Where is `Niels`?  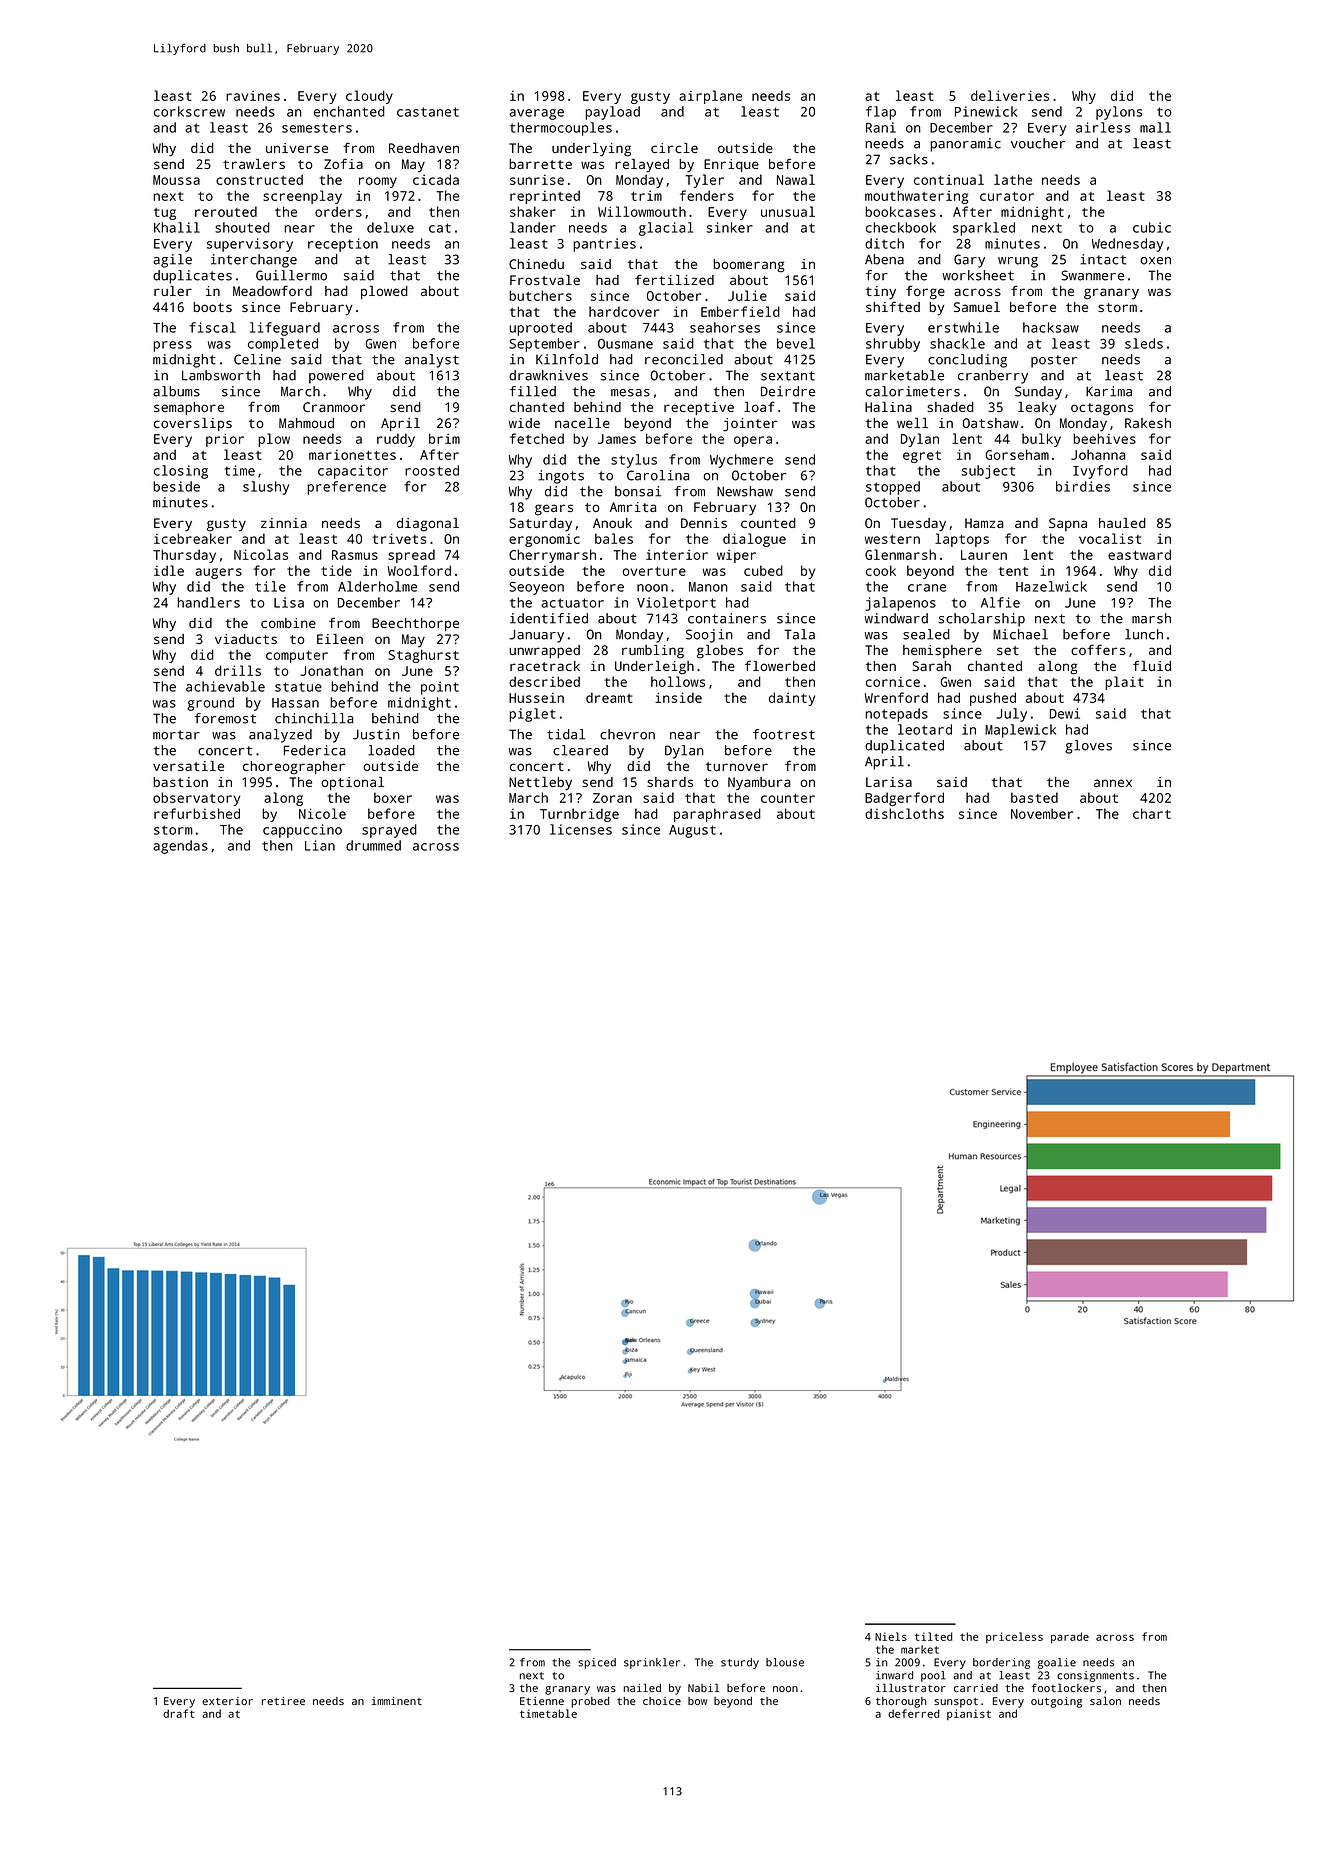
Niels is located at coordinates (891, 1636).
